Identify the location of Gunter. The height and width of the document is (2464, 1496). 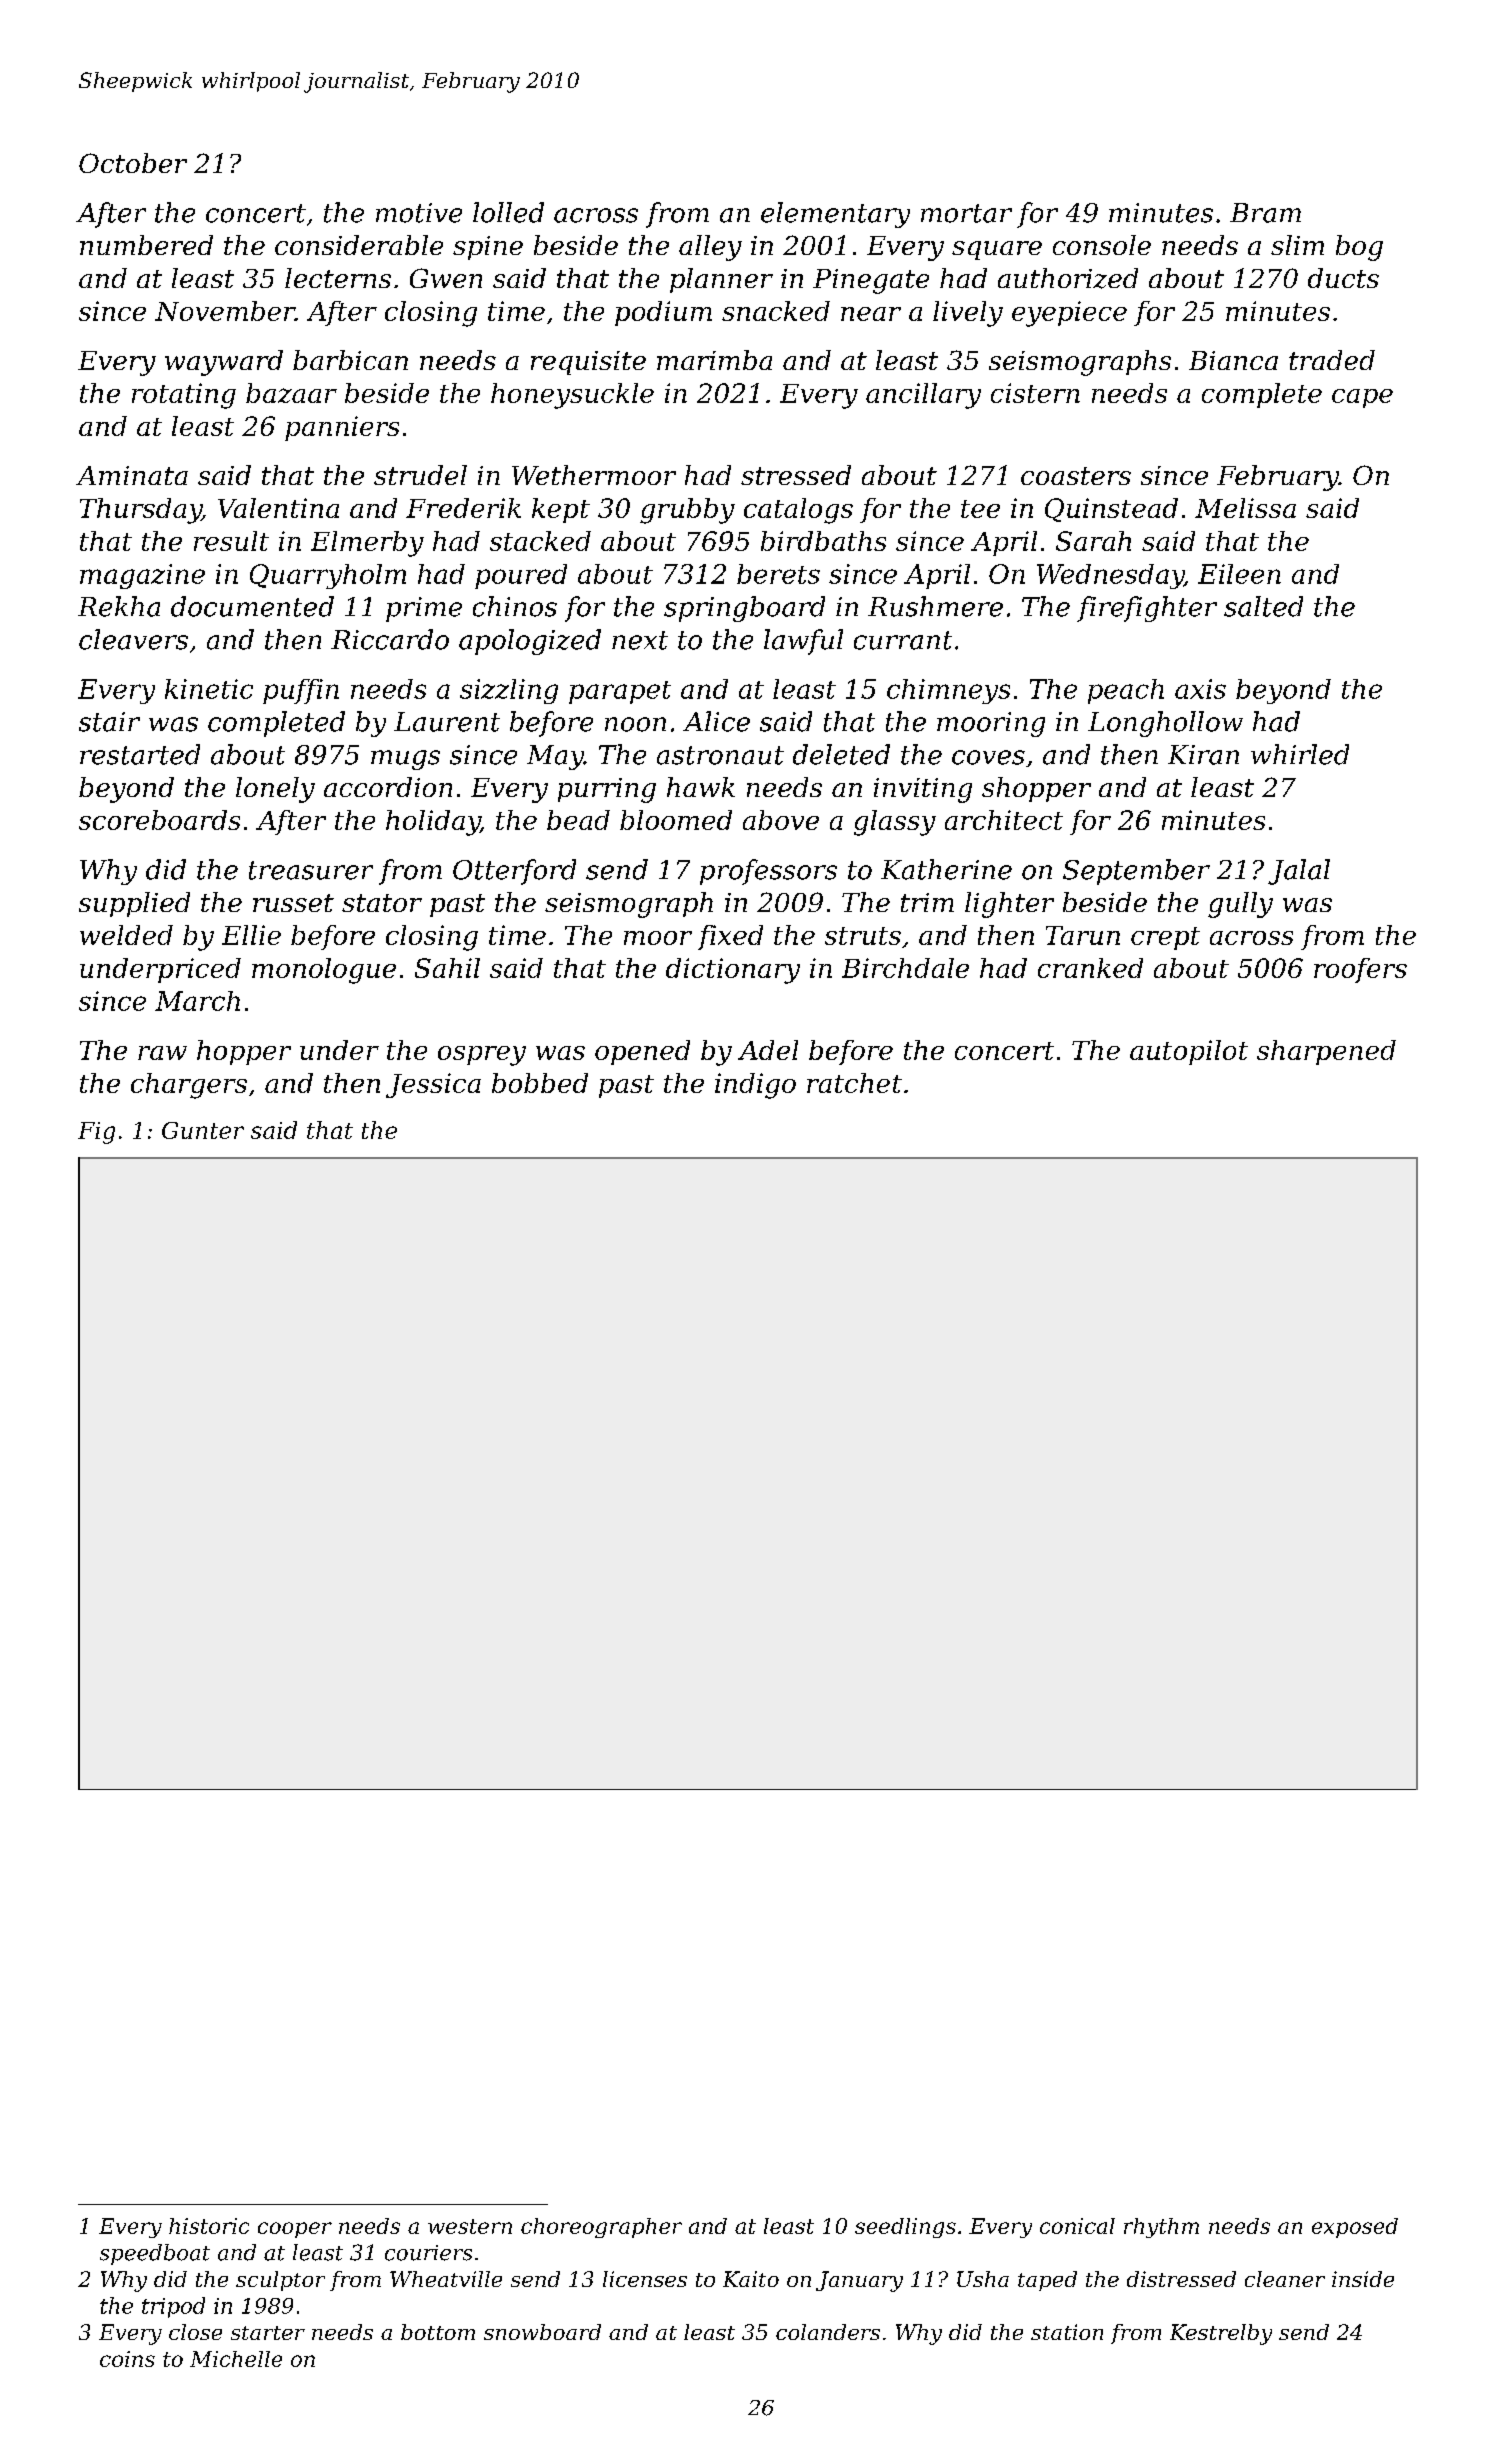
(203, 1130).
